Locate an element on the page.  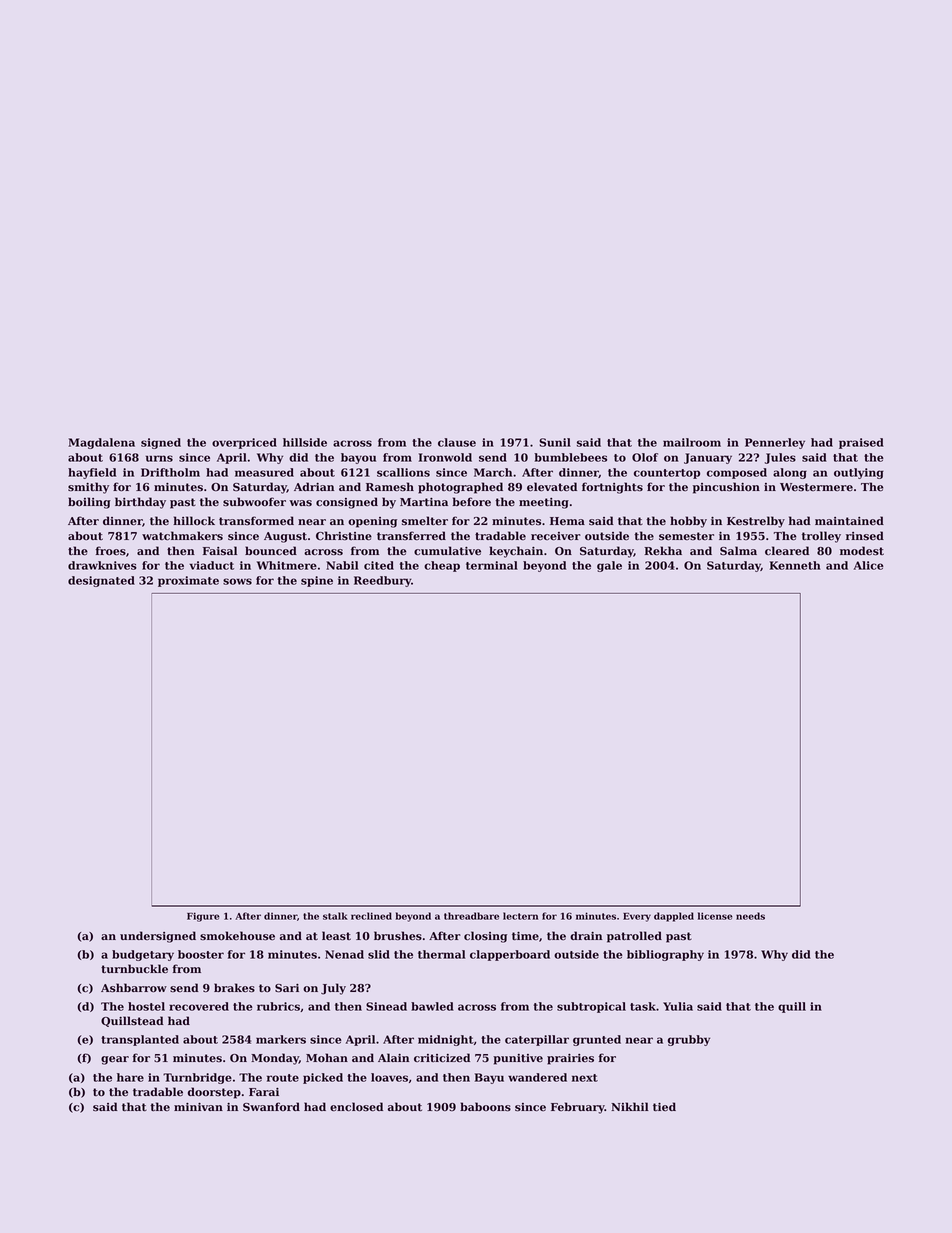
birthday is located at coordinates (140, 503).
